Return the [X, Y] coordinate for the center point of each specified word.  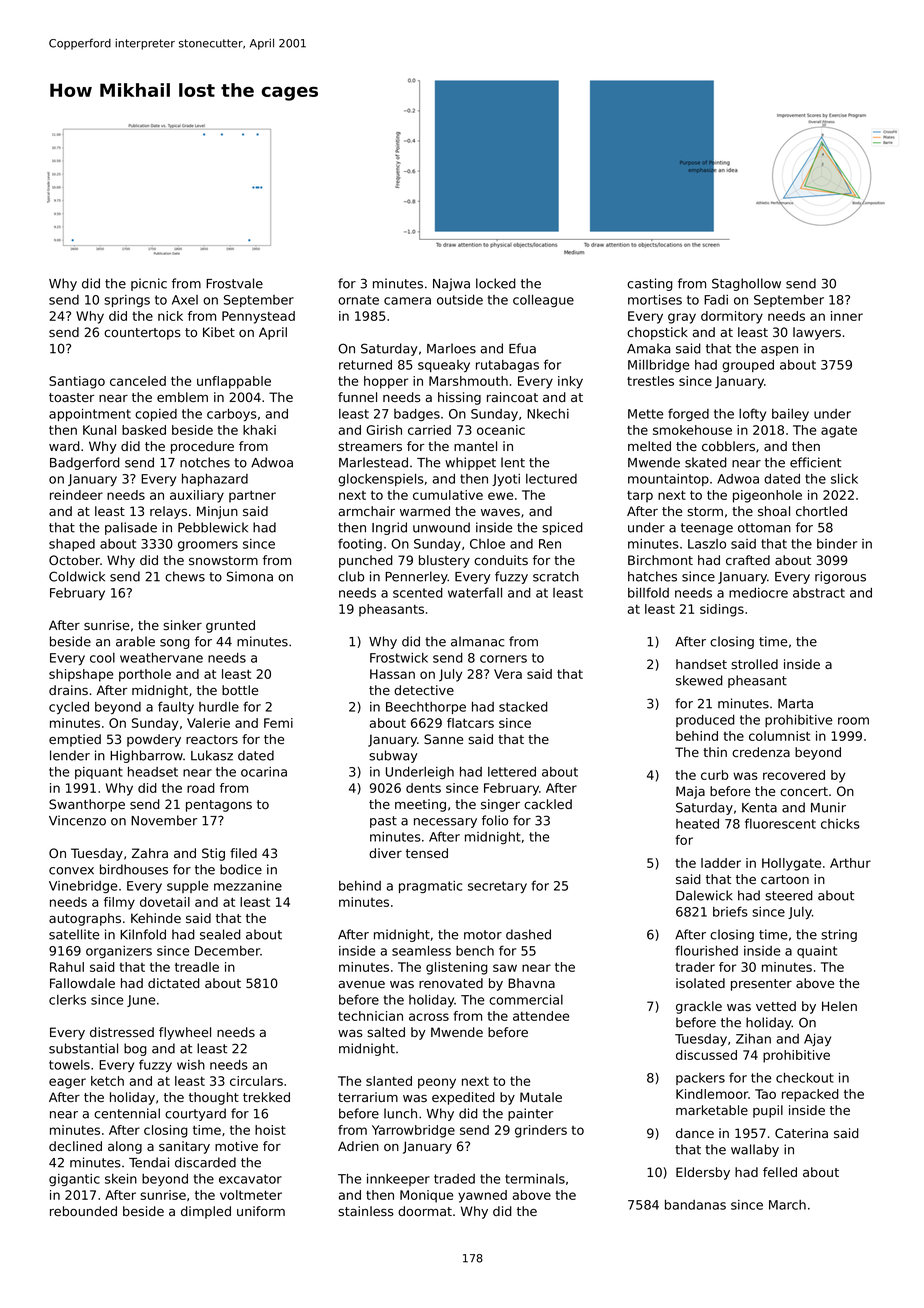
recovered [794, 775]
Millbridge [658, 366]
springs [127, 301]
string [839, 935]
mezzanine [248, 886]
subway [393, 756]
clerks [67, 1000]
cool [102, 658]
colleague [543, 301]
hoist [270, 1130]
